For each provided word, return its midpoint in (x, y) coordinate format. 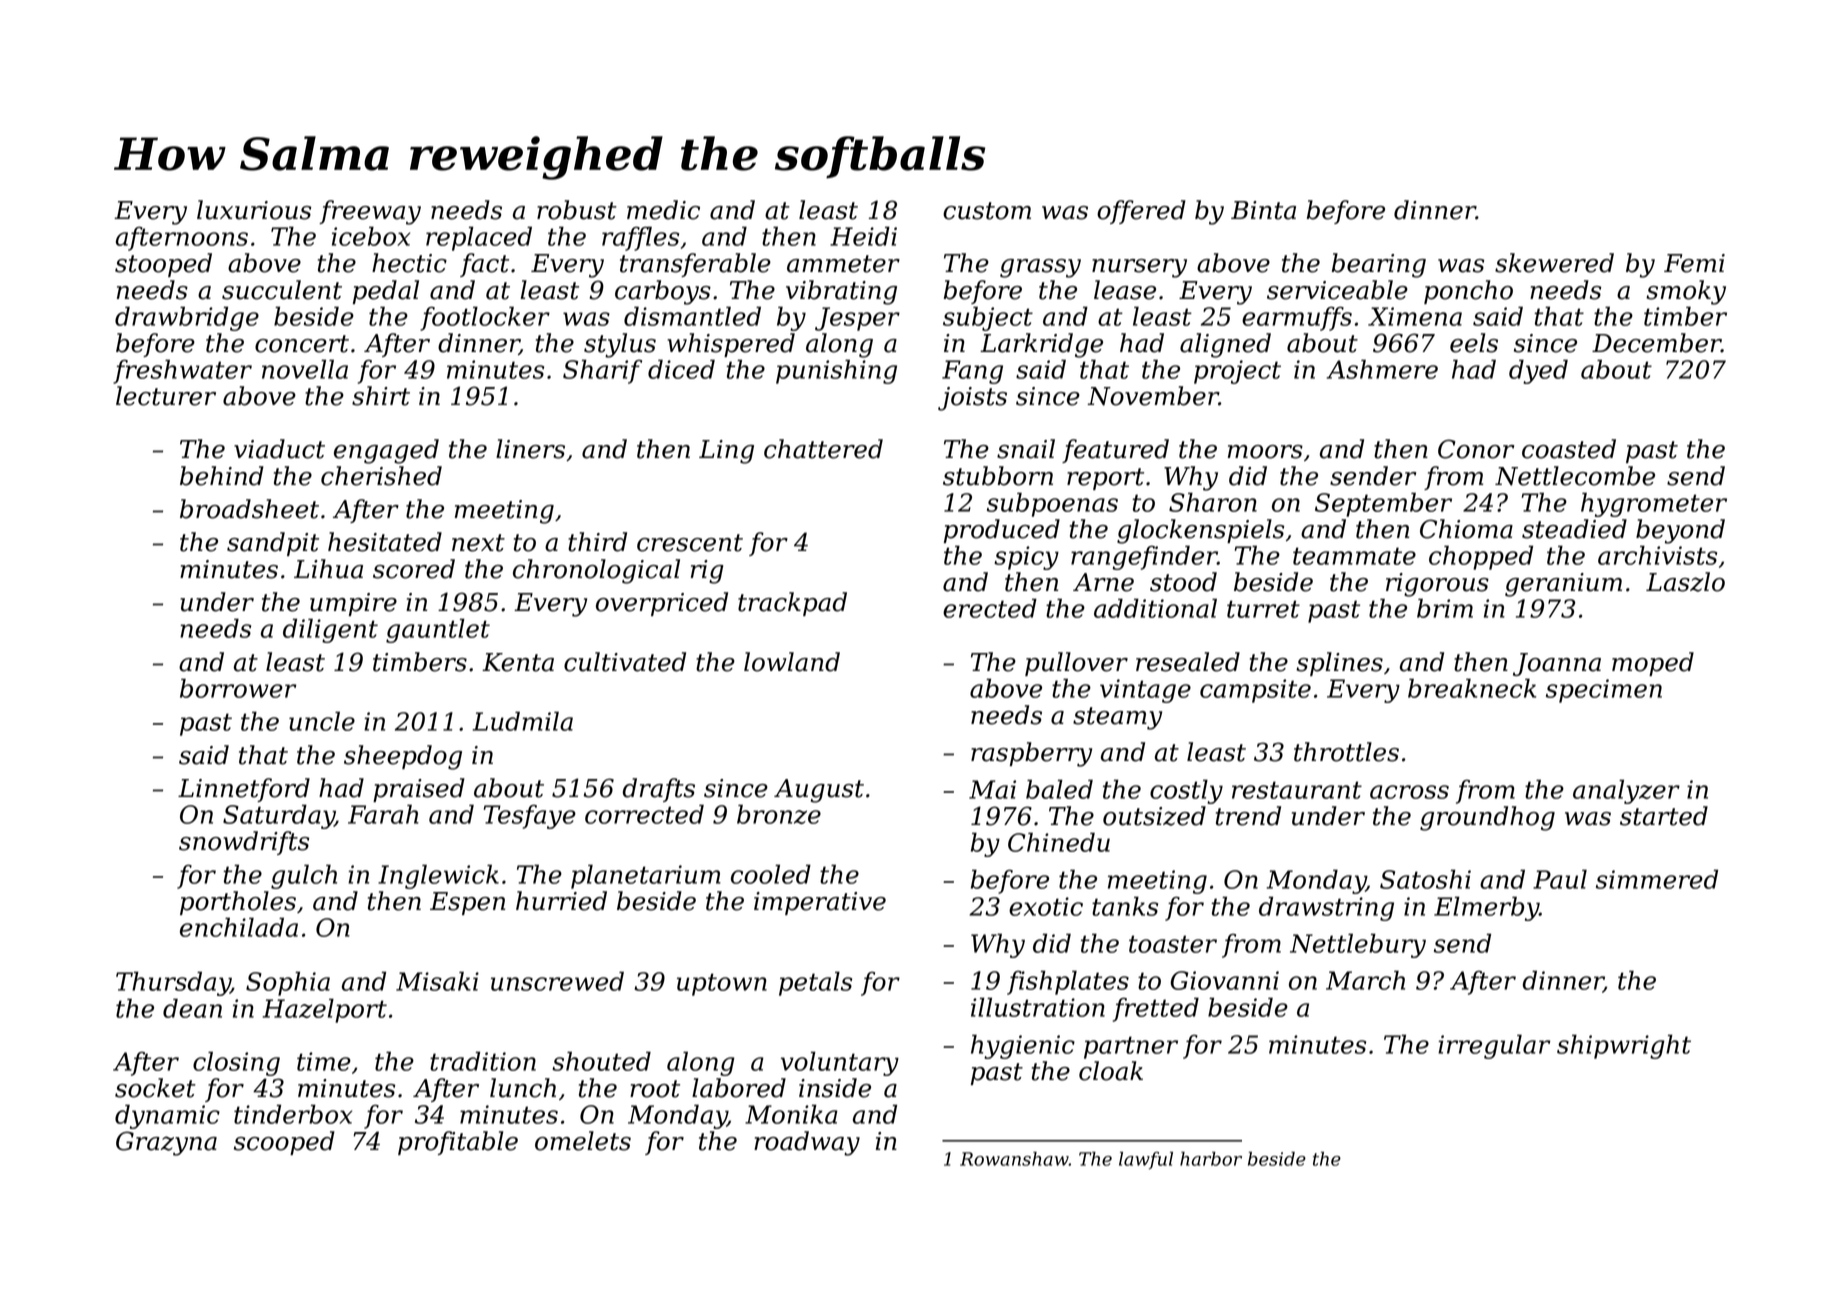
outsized (1154, 816)
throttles (1346, 752)
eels (1474, 343)
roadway (807, 1143)
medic (663, 210)
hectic (409, 263)
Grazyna (166, 1143)
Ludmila (523, 721)
